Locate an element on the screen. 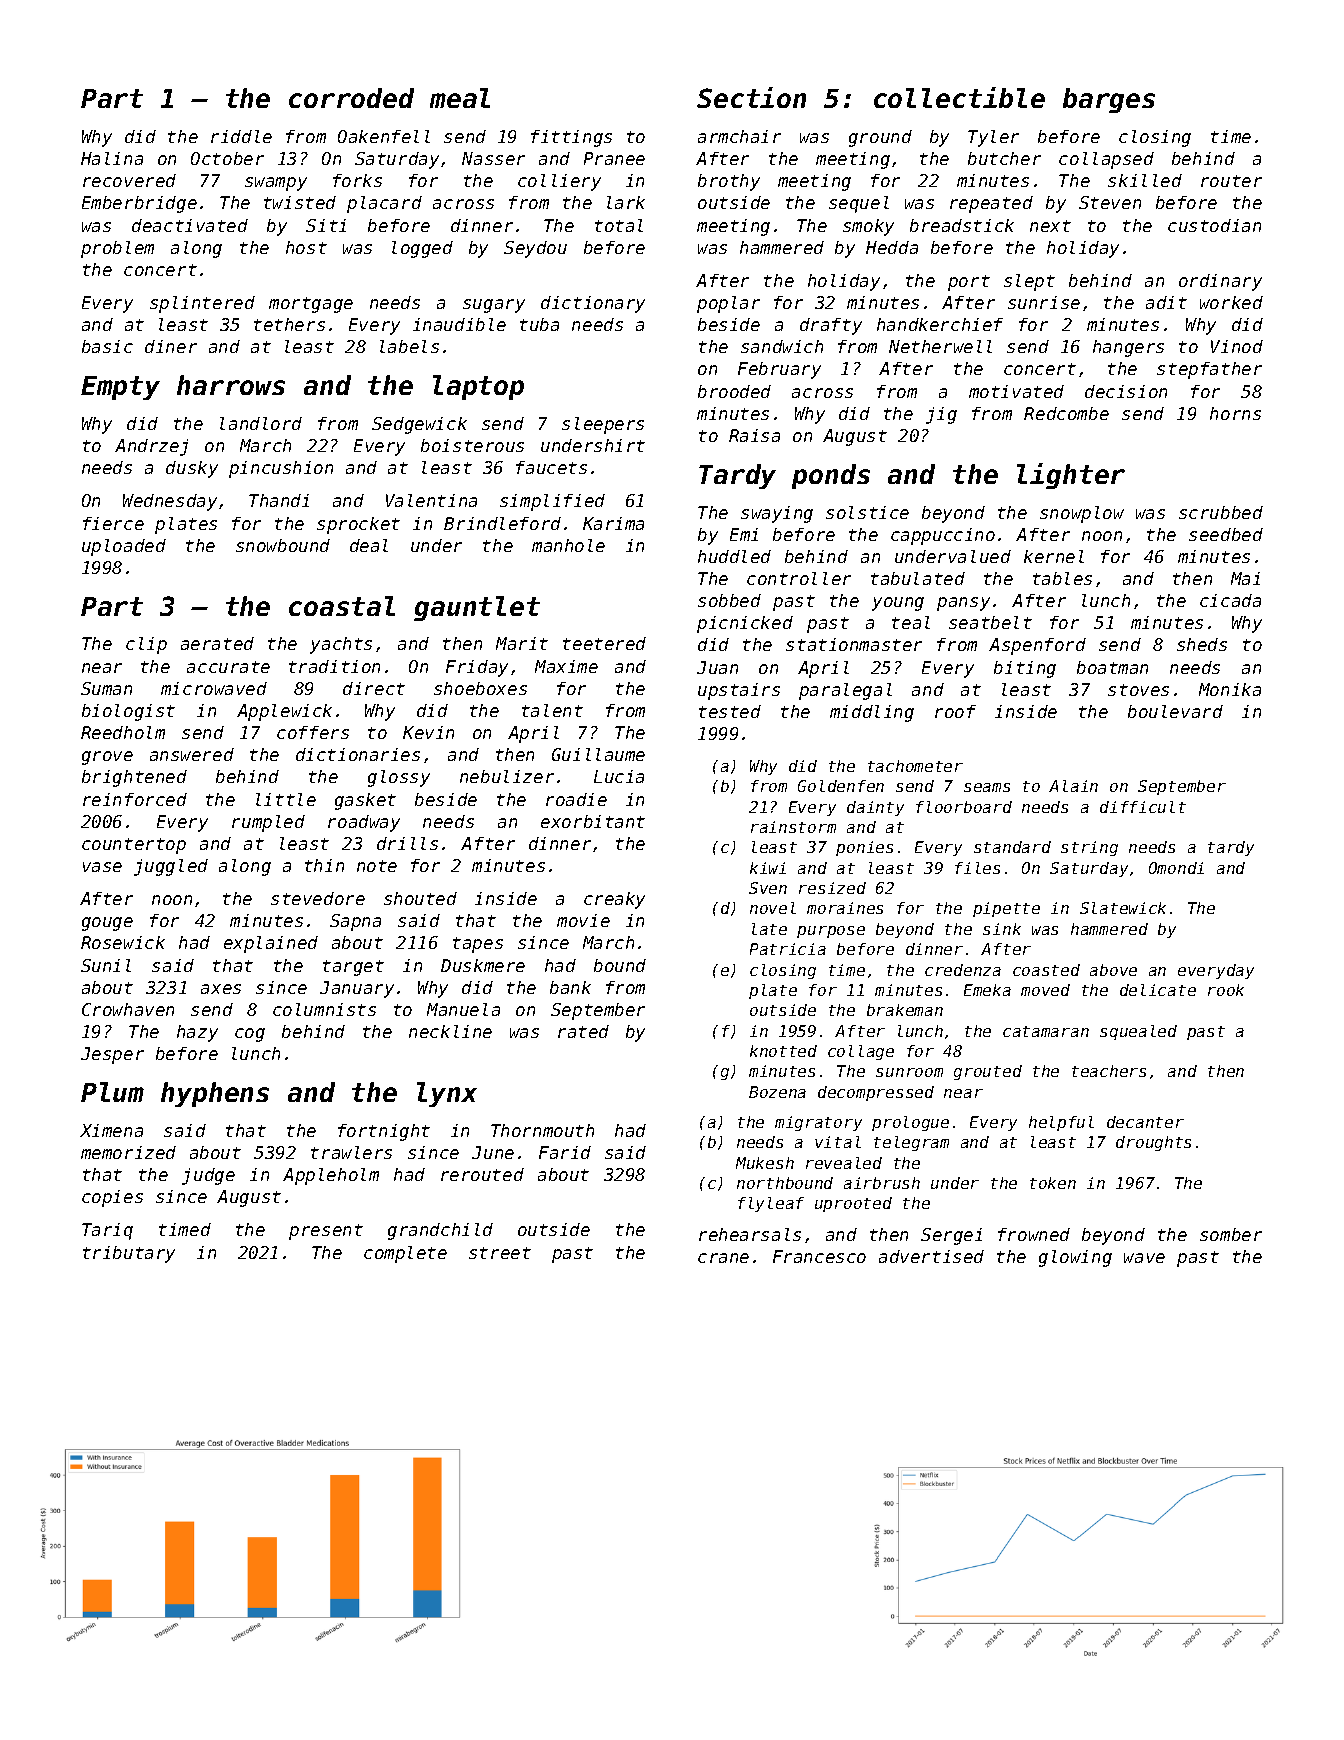 The width and height of the screenshot is (1344, 1740). swampy is located at coordinates (276, 184).
